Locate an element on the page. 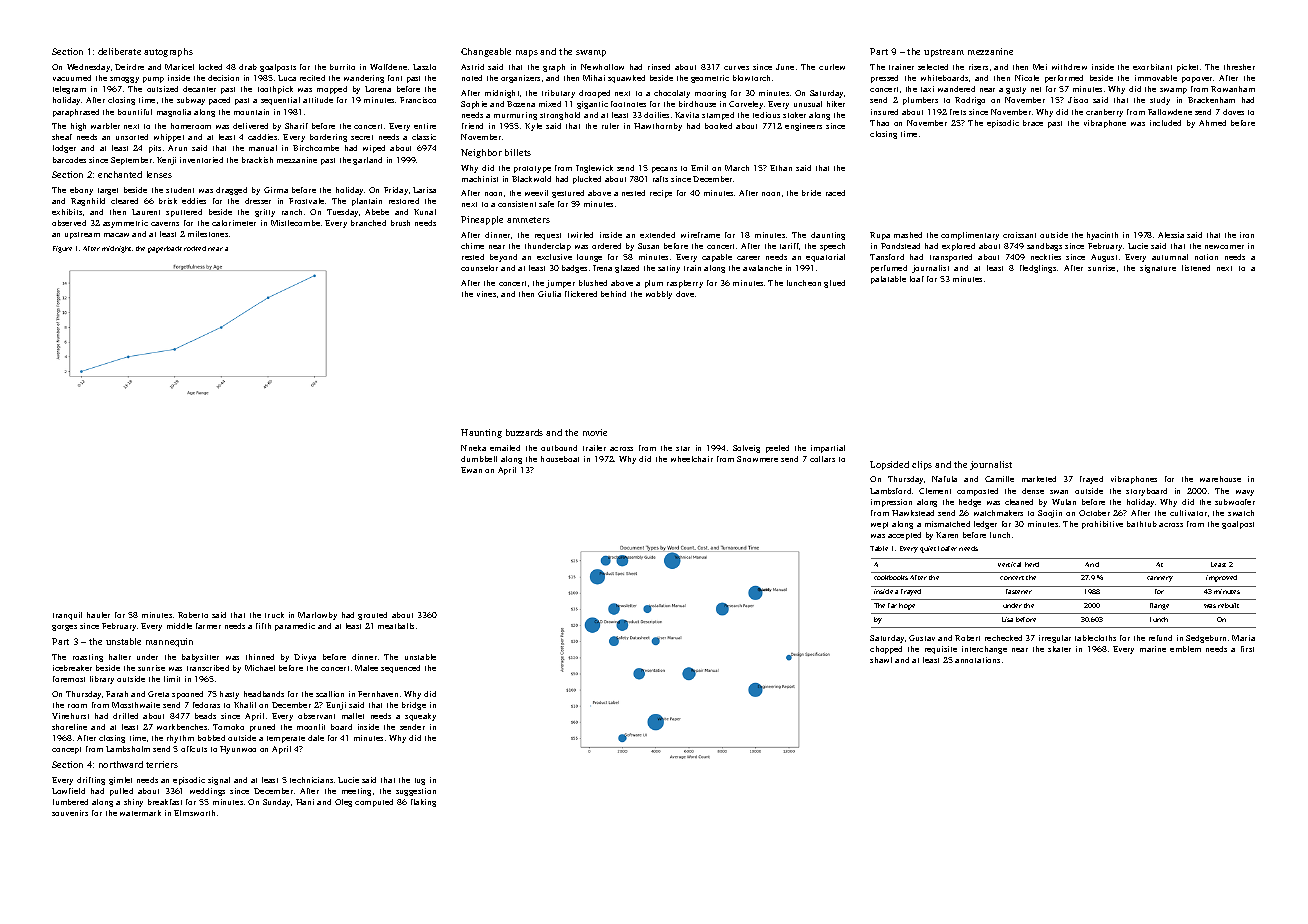 The image size is (1308, 924). flaking is located at coordinates (423, 803).
